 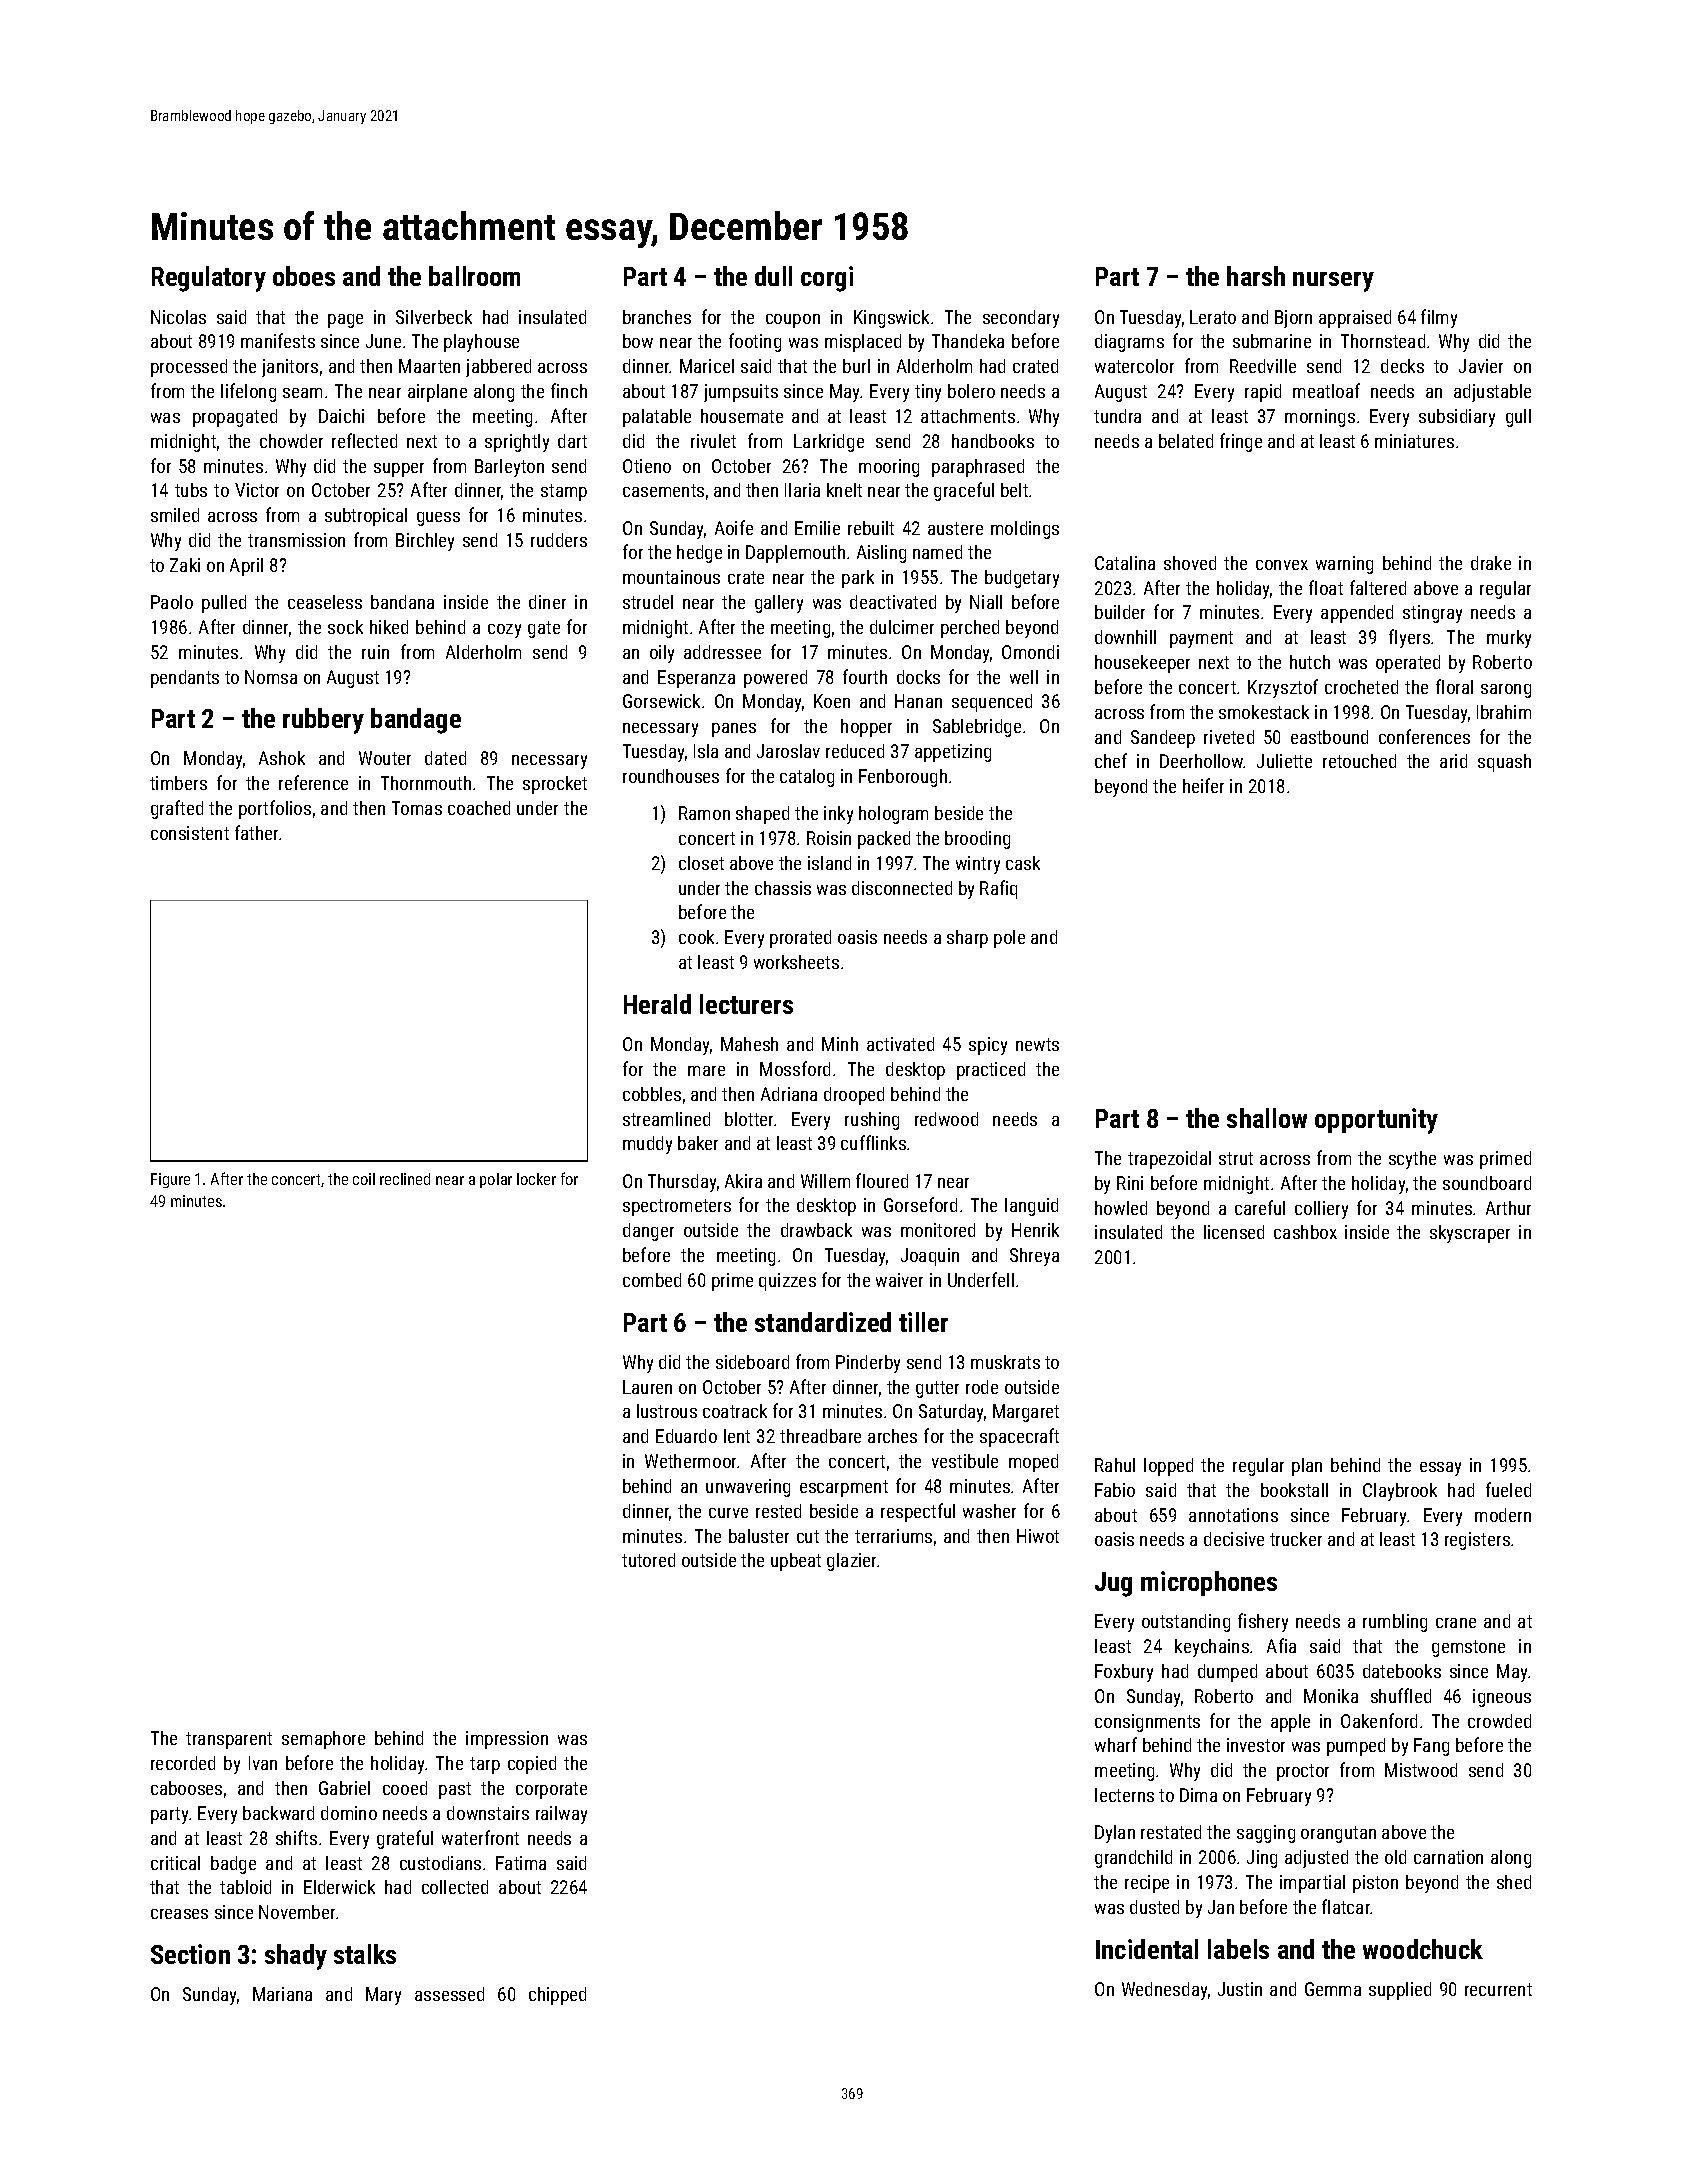 I want to click on opportunity, so click(x=1376, y=1121).
